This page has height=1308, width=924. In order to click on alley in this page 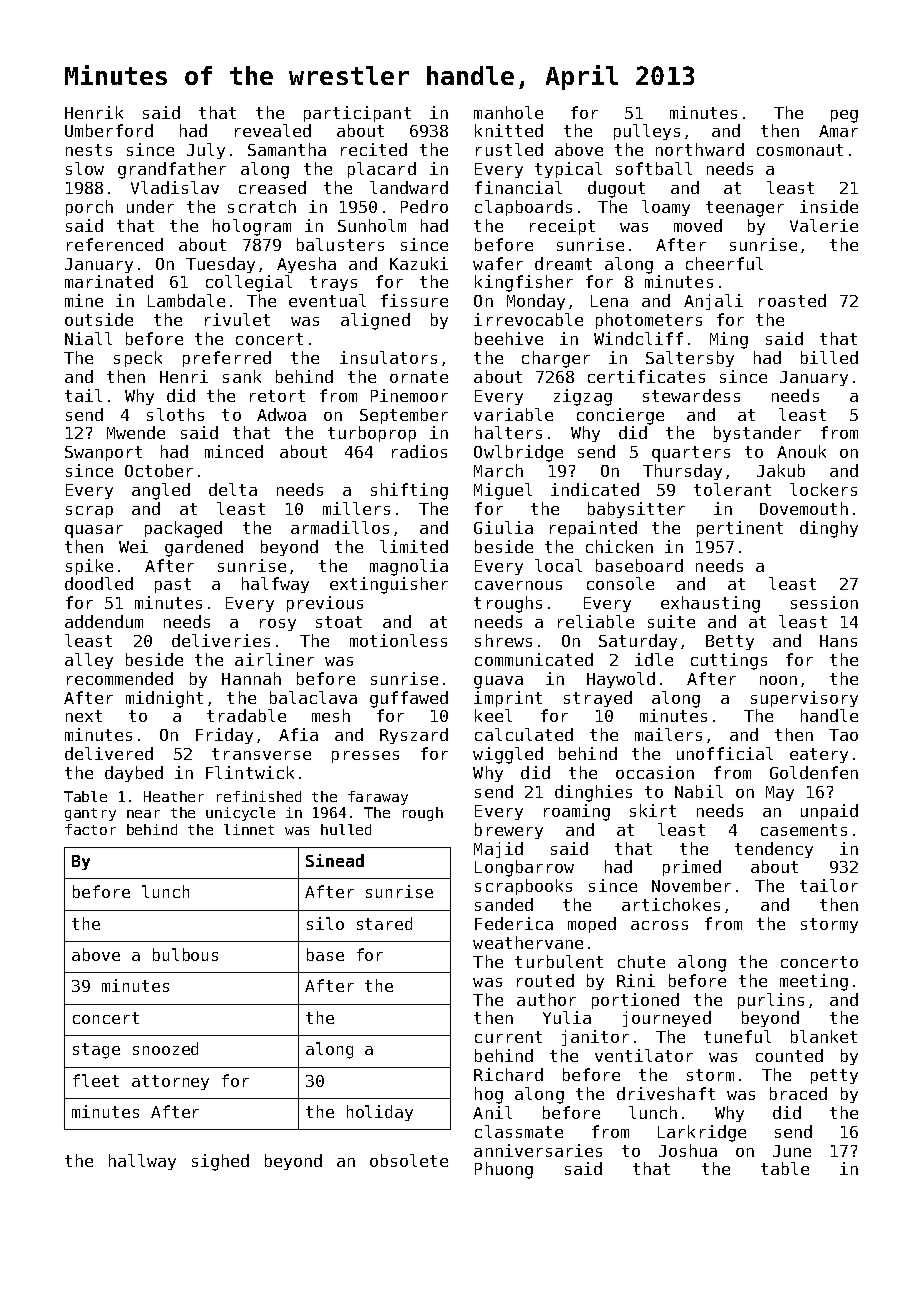, I will do `click(89, 661)`.
